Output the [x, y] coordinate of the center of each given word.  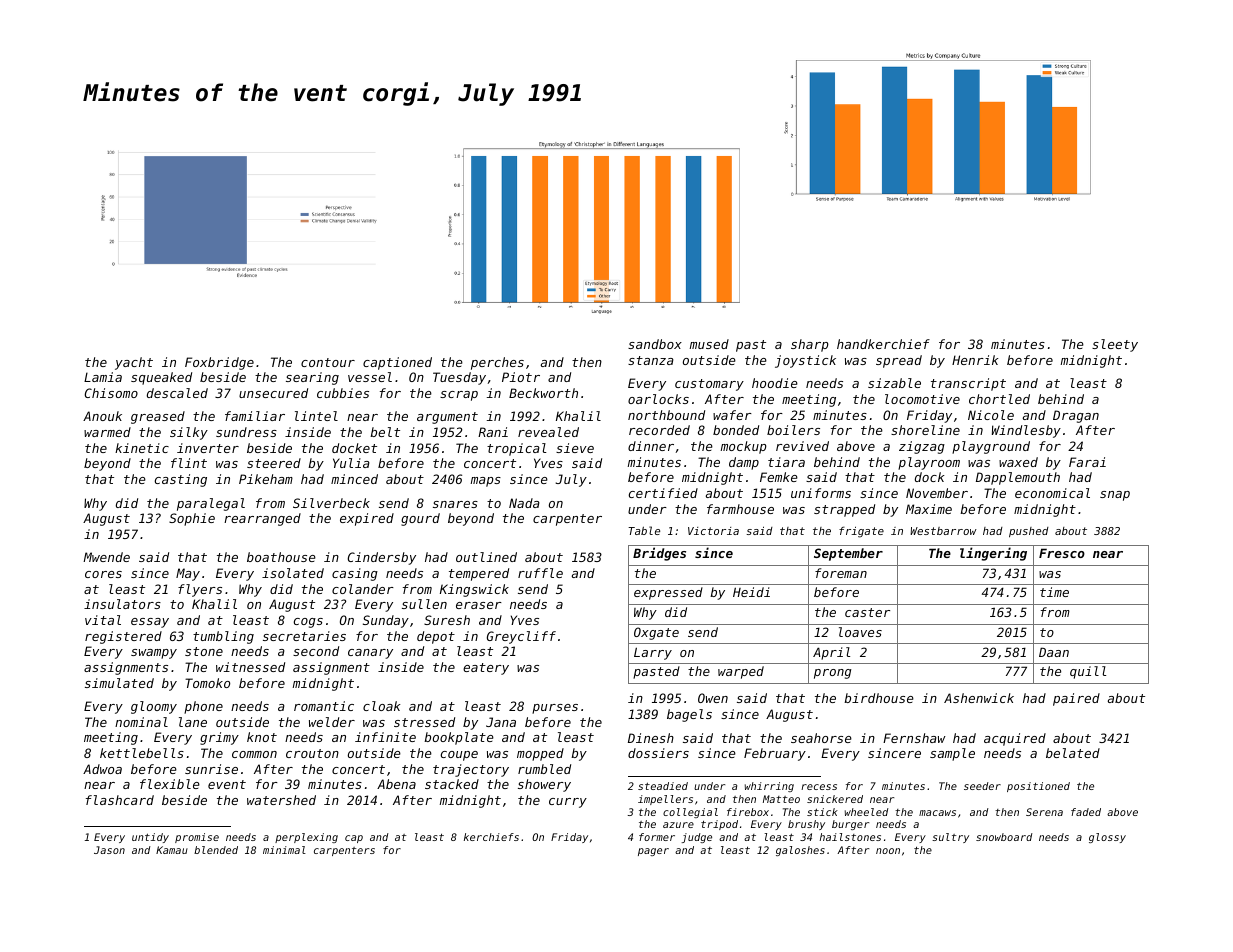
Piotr [521, 377]
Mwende [106, 557]
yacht [134, 363]
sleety [1115, 345]
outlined [486, 557]
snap [1115, 496]
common [254, 754]
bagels [689, 715]
